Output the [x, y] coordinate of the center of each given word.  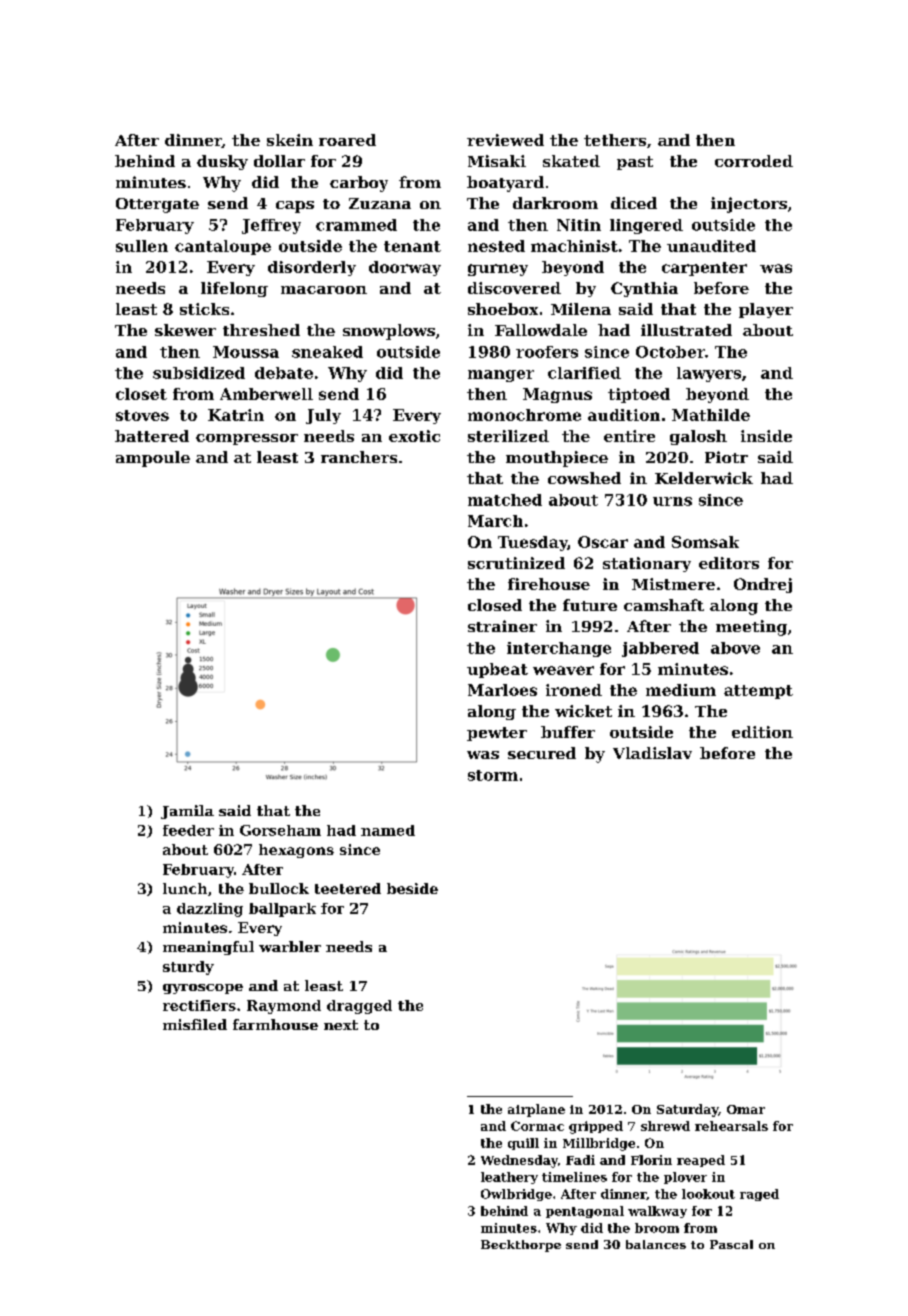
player [766, 310]
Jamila [187, 812]
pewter [497, 734]
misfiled [195, 1024]
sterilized [508, 436]
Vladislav [652, 753]
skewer [185, 330]
